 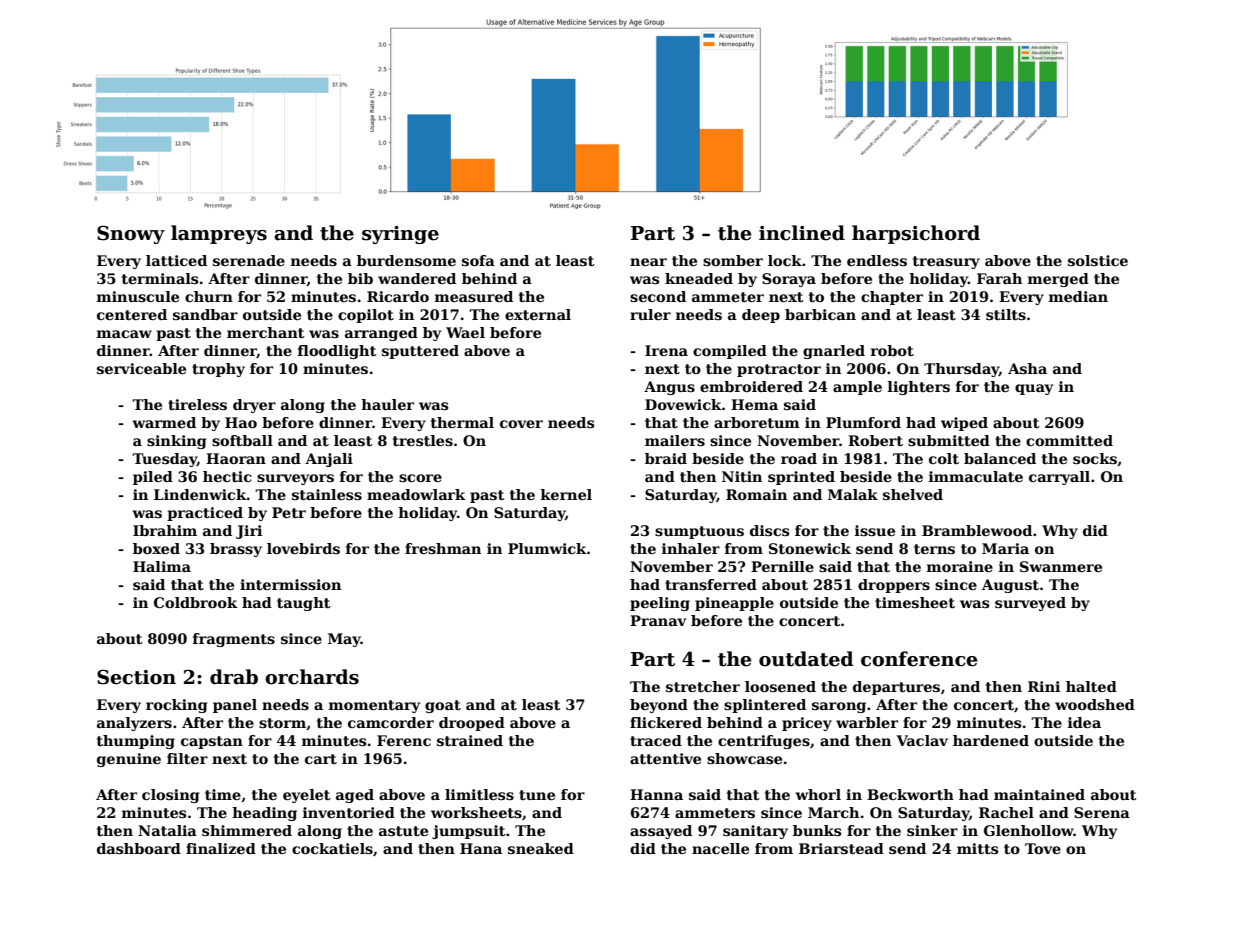 I want to click on ruler, so click(x=650, y=314).
